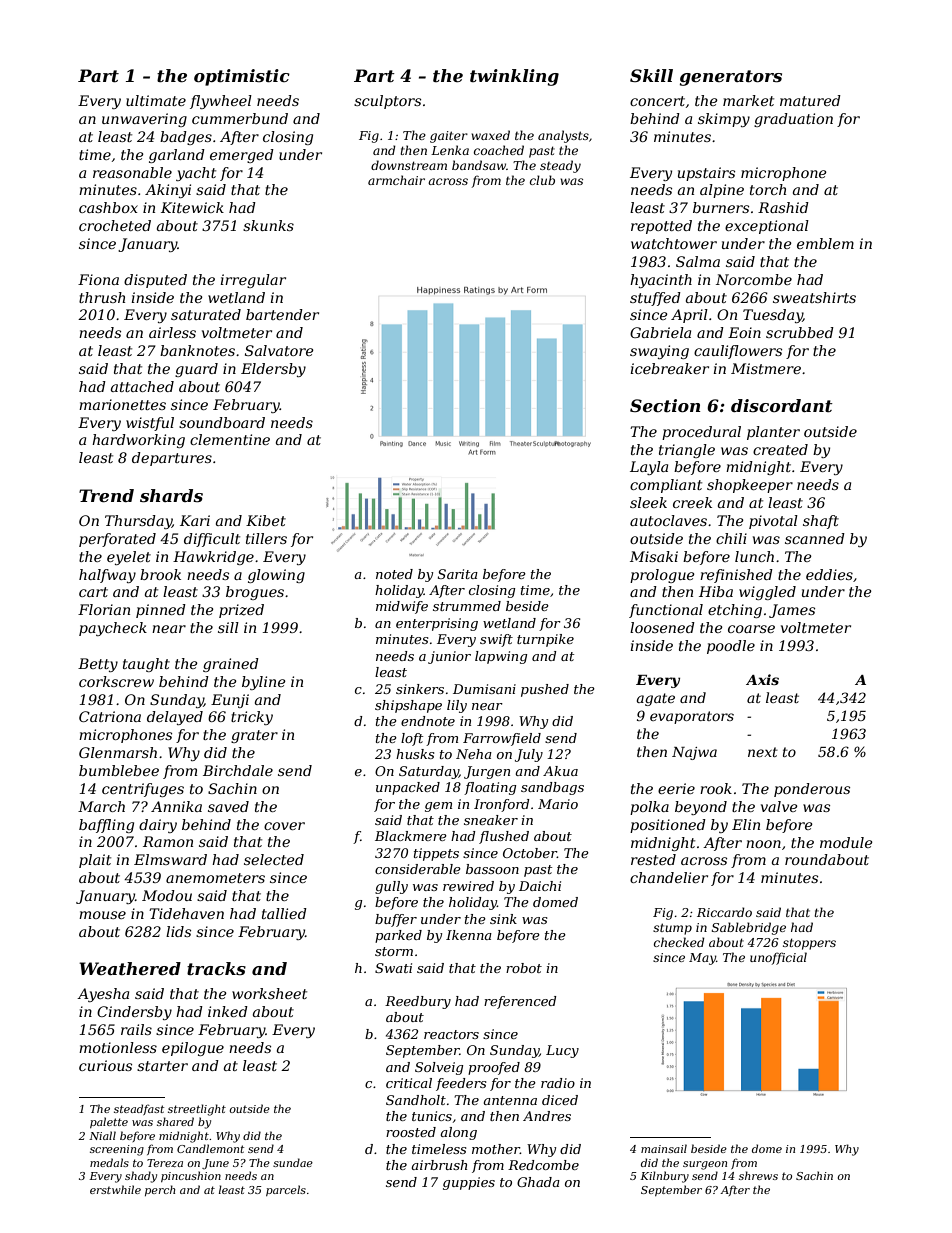 This document has width=952, height=1233. Describe the element at coordinates (538, 1182) in the document. I see `Ghada` at that location.
